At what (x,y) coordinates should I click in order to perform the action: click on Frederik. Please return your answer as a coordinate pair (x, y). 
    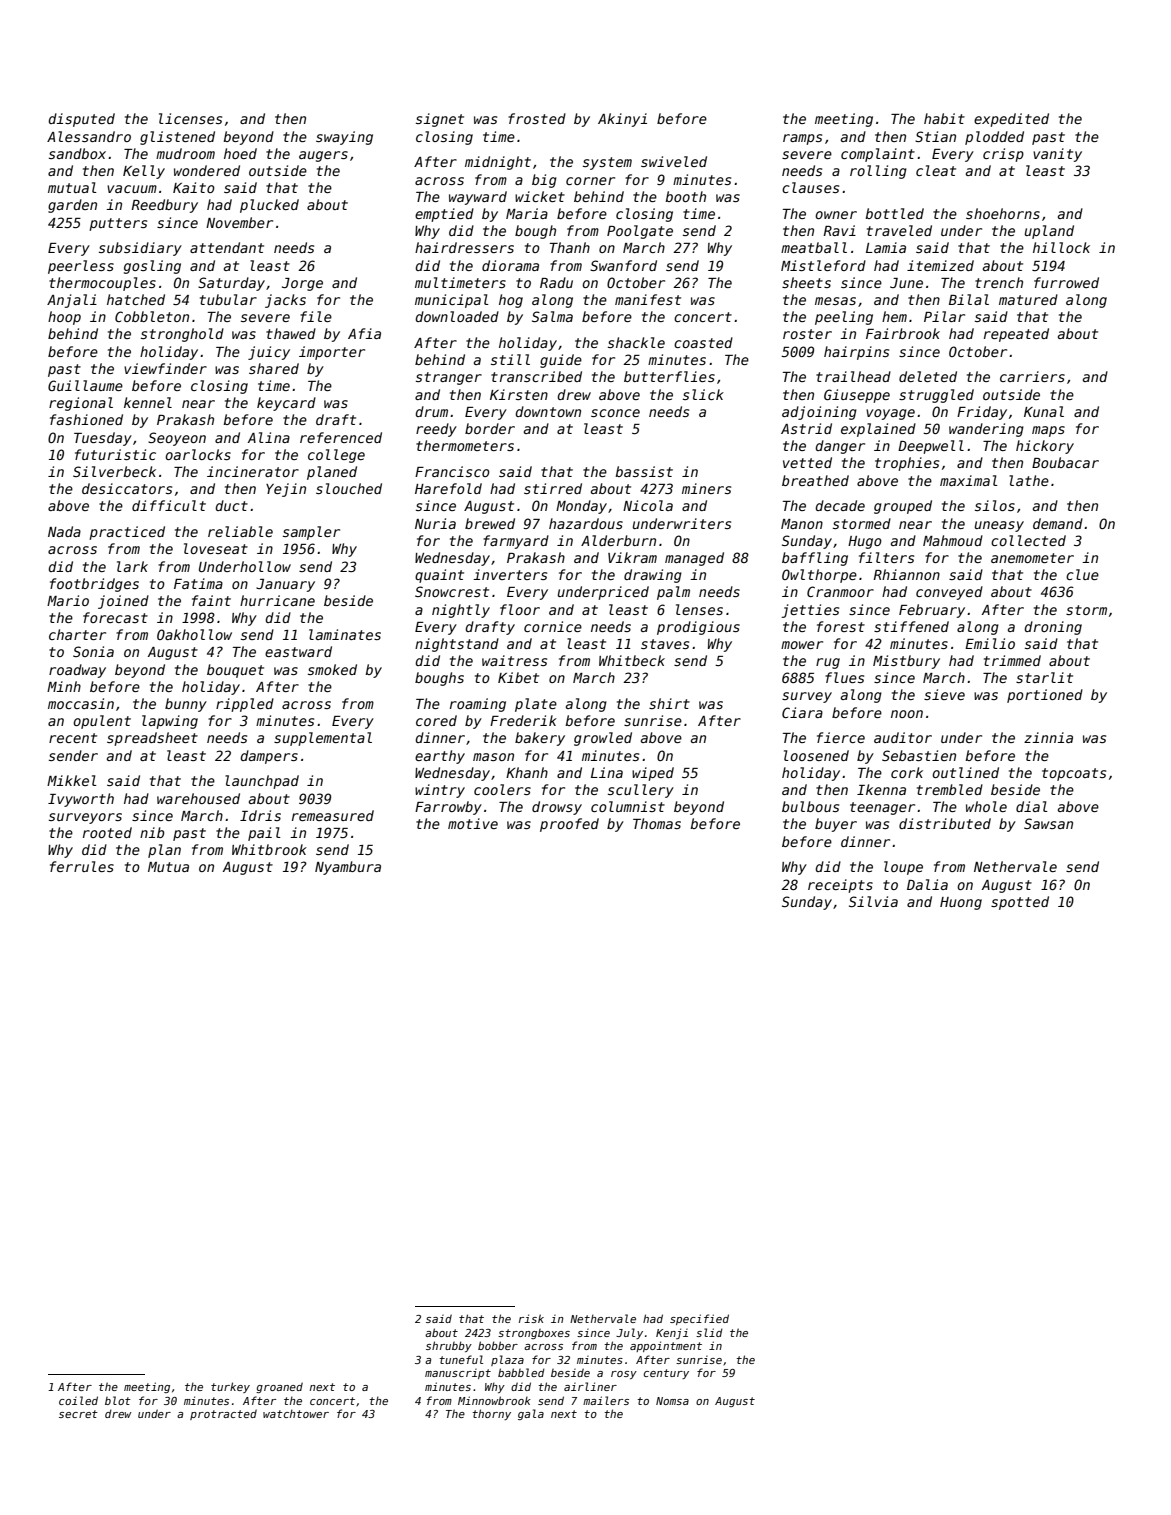
    Looking at the image, I should click on (523, 720).
